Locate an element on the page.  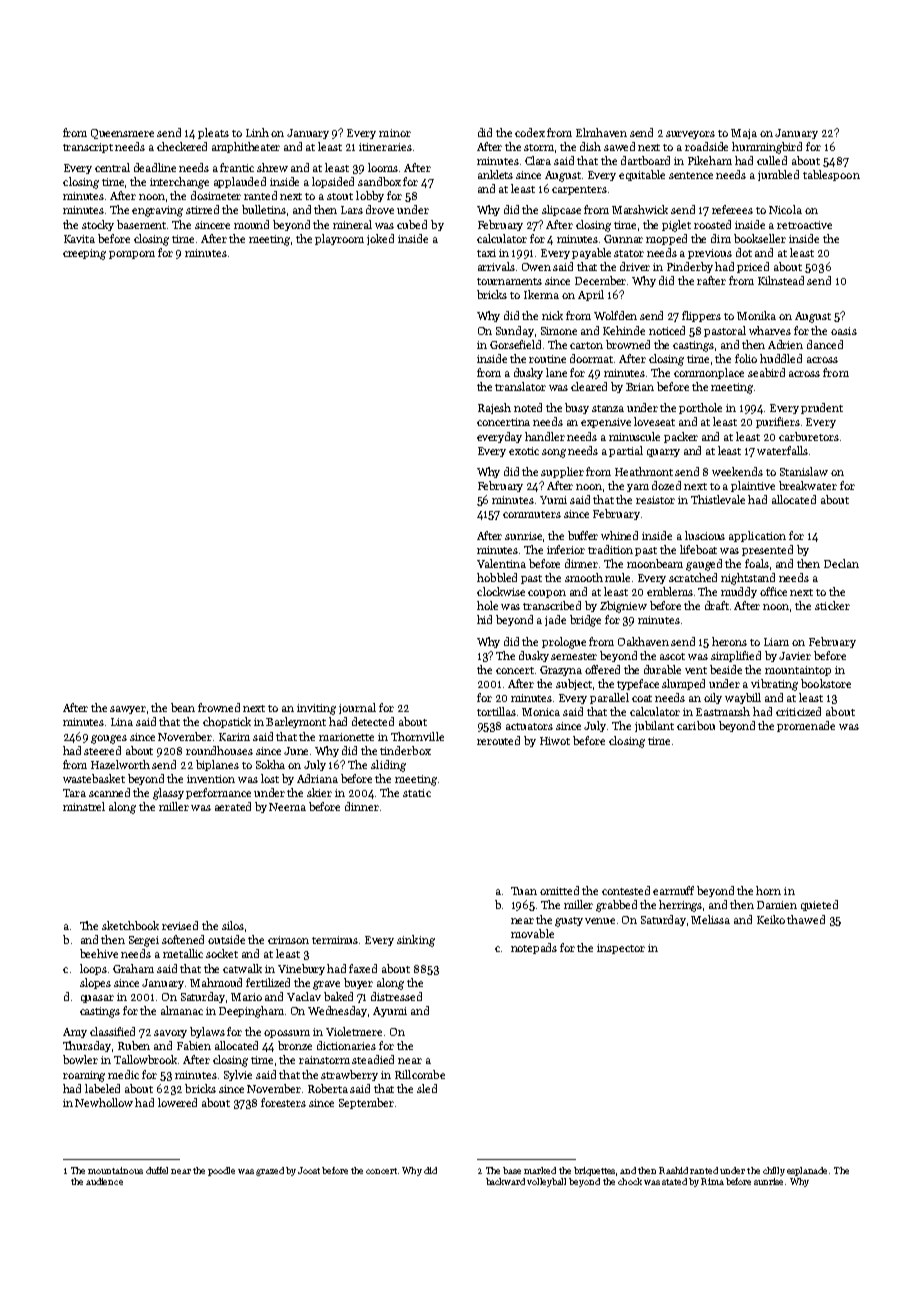
criticized is located at coordinates (798, 711).
